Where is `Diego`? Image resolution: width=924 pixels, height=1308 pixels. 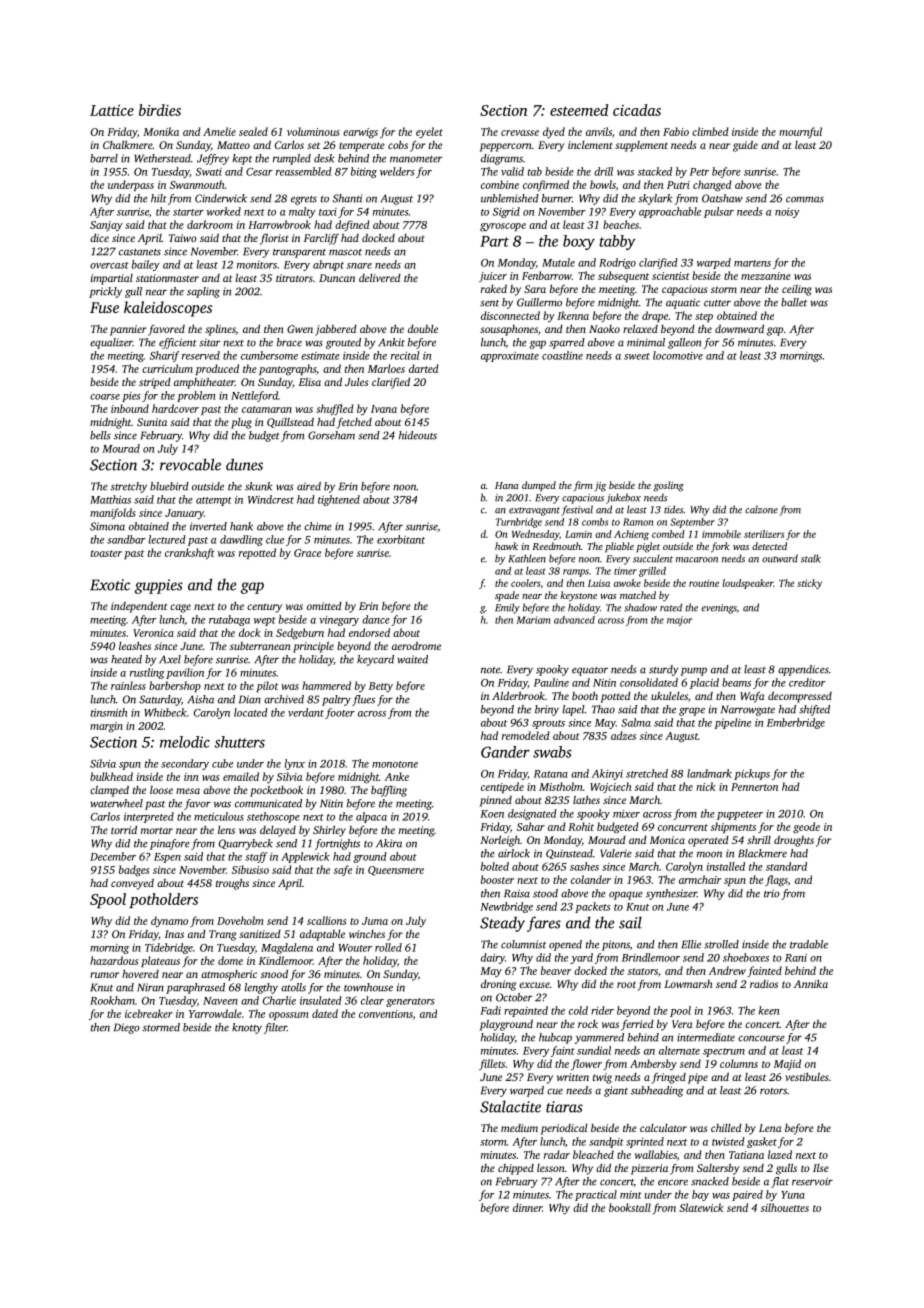 Diego is located at coordinates (127, 1028).
